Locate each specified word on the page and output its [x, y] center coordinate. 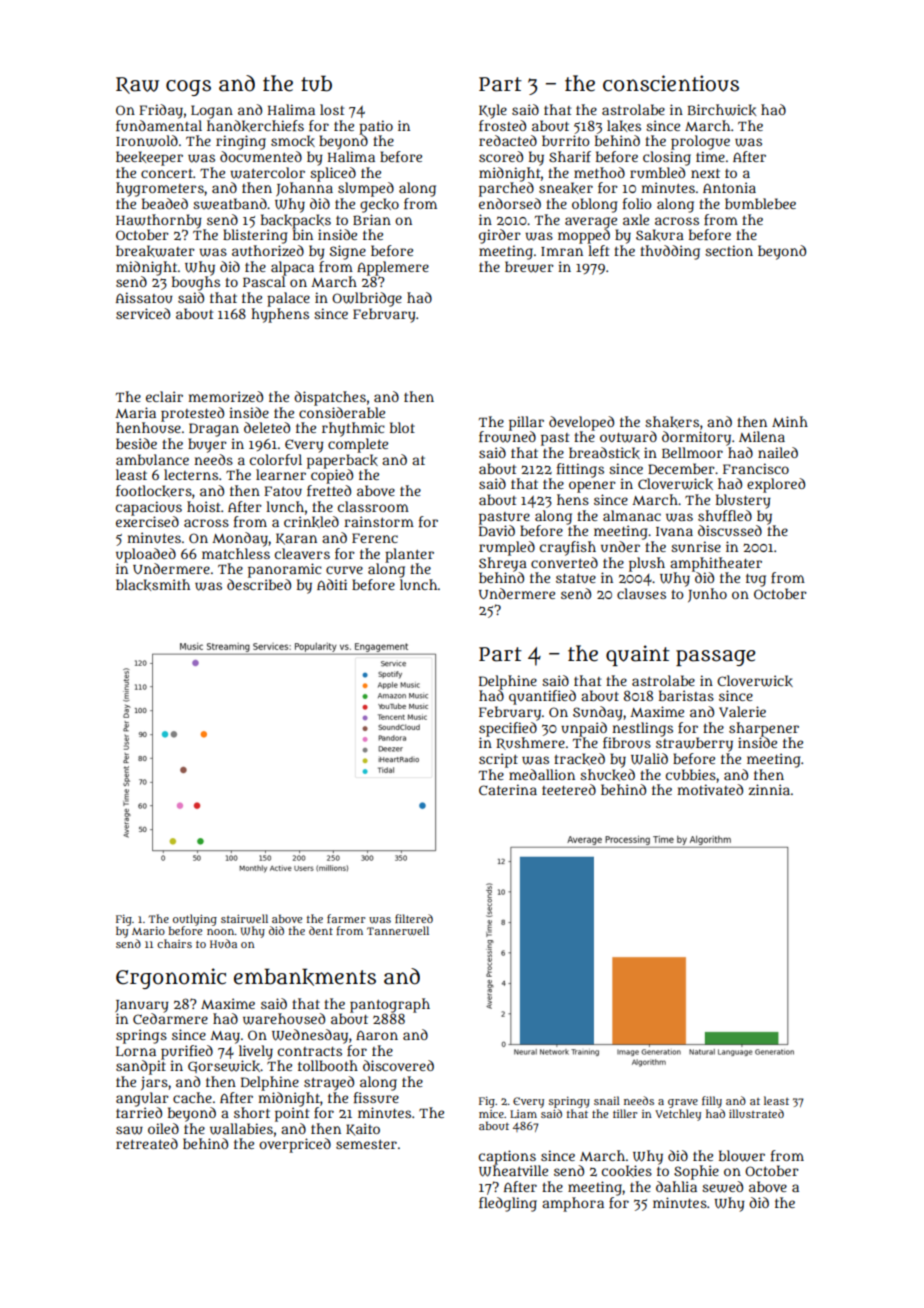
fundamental [159, 125]
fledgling [508, 1204]
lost [332, 109]
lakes [624, 126]
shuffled [725, 515]
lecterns [191, 474]
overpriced [295, 1145]
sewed [722, 1187]
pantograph [390, 1005]
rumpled [507, 548]
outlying [195, 920]
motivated [710, 789]
